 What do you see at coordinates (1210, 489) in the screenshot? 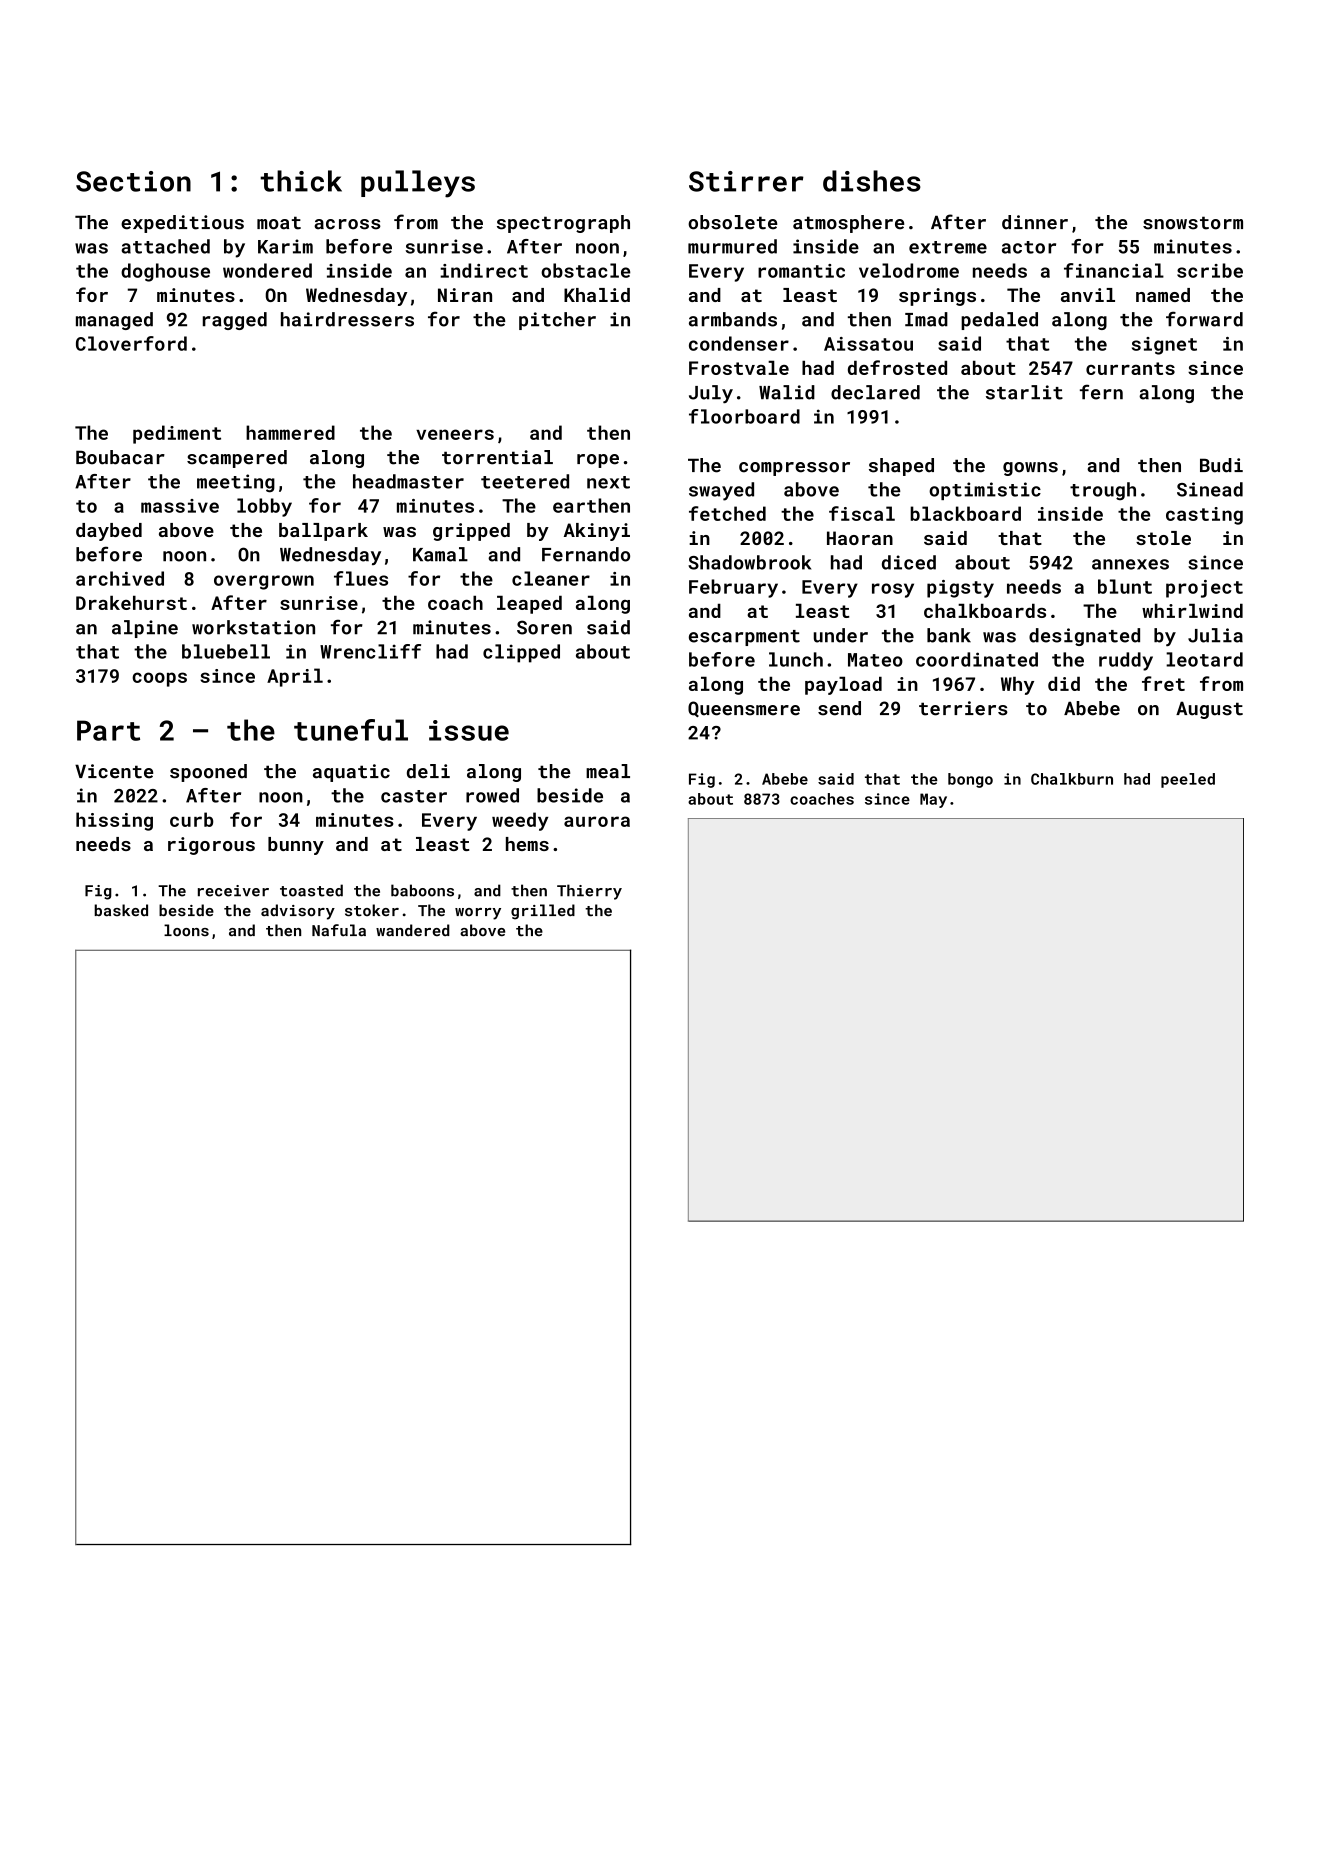
I see `Sinead` at bounding box center [1210, 489].
